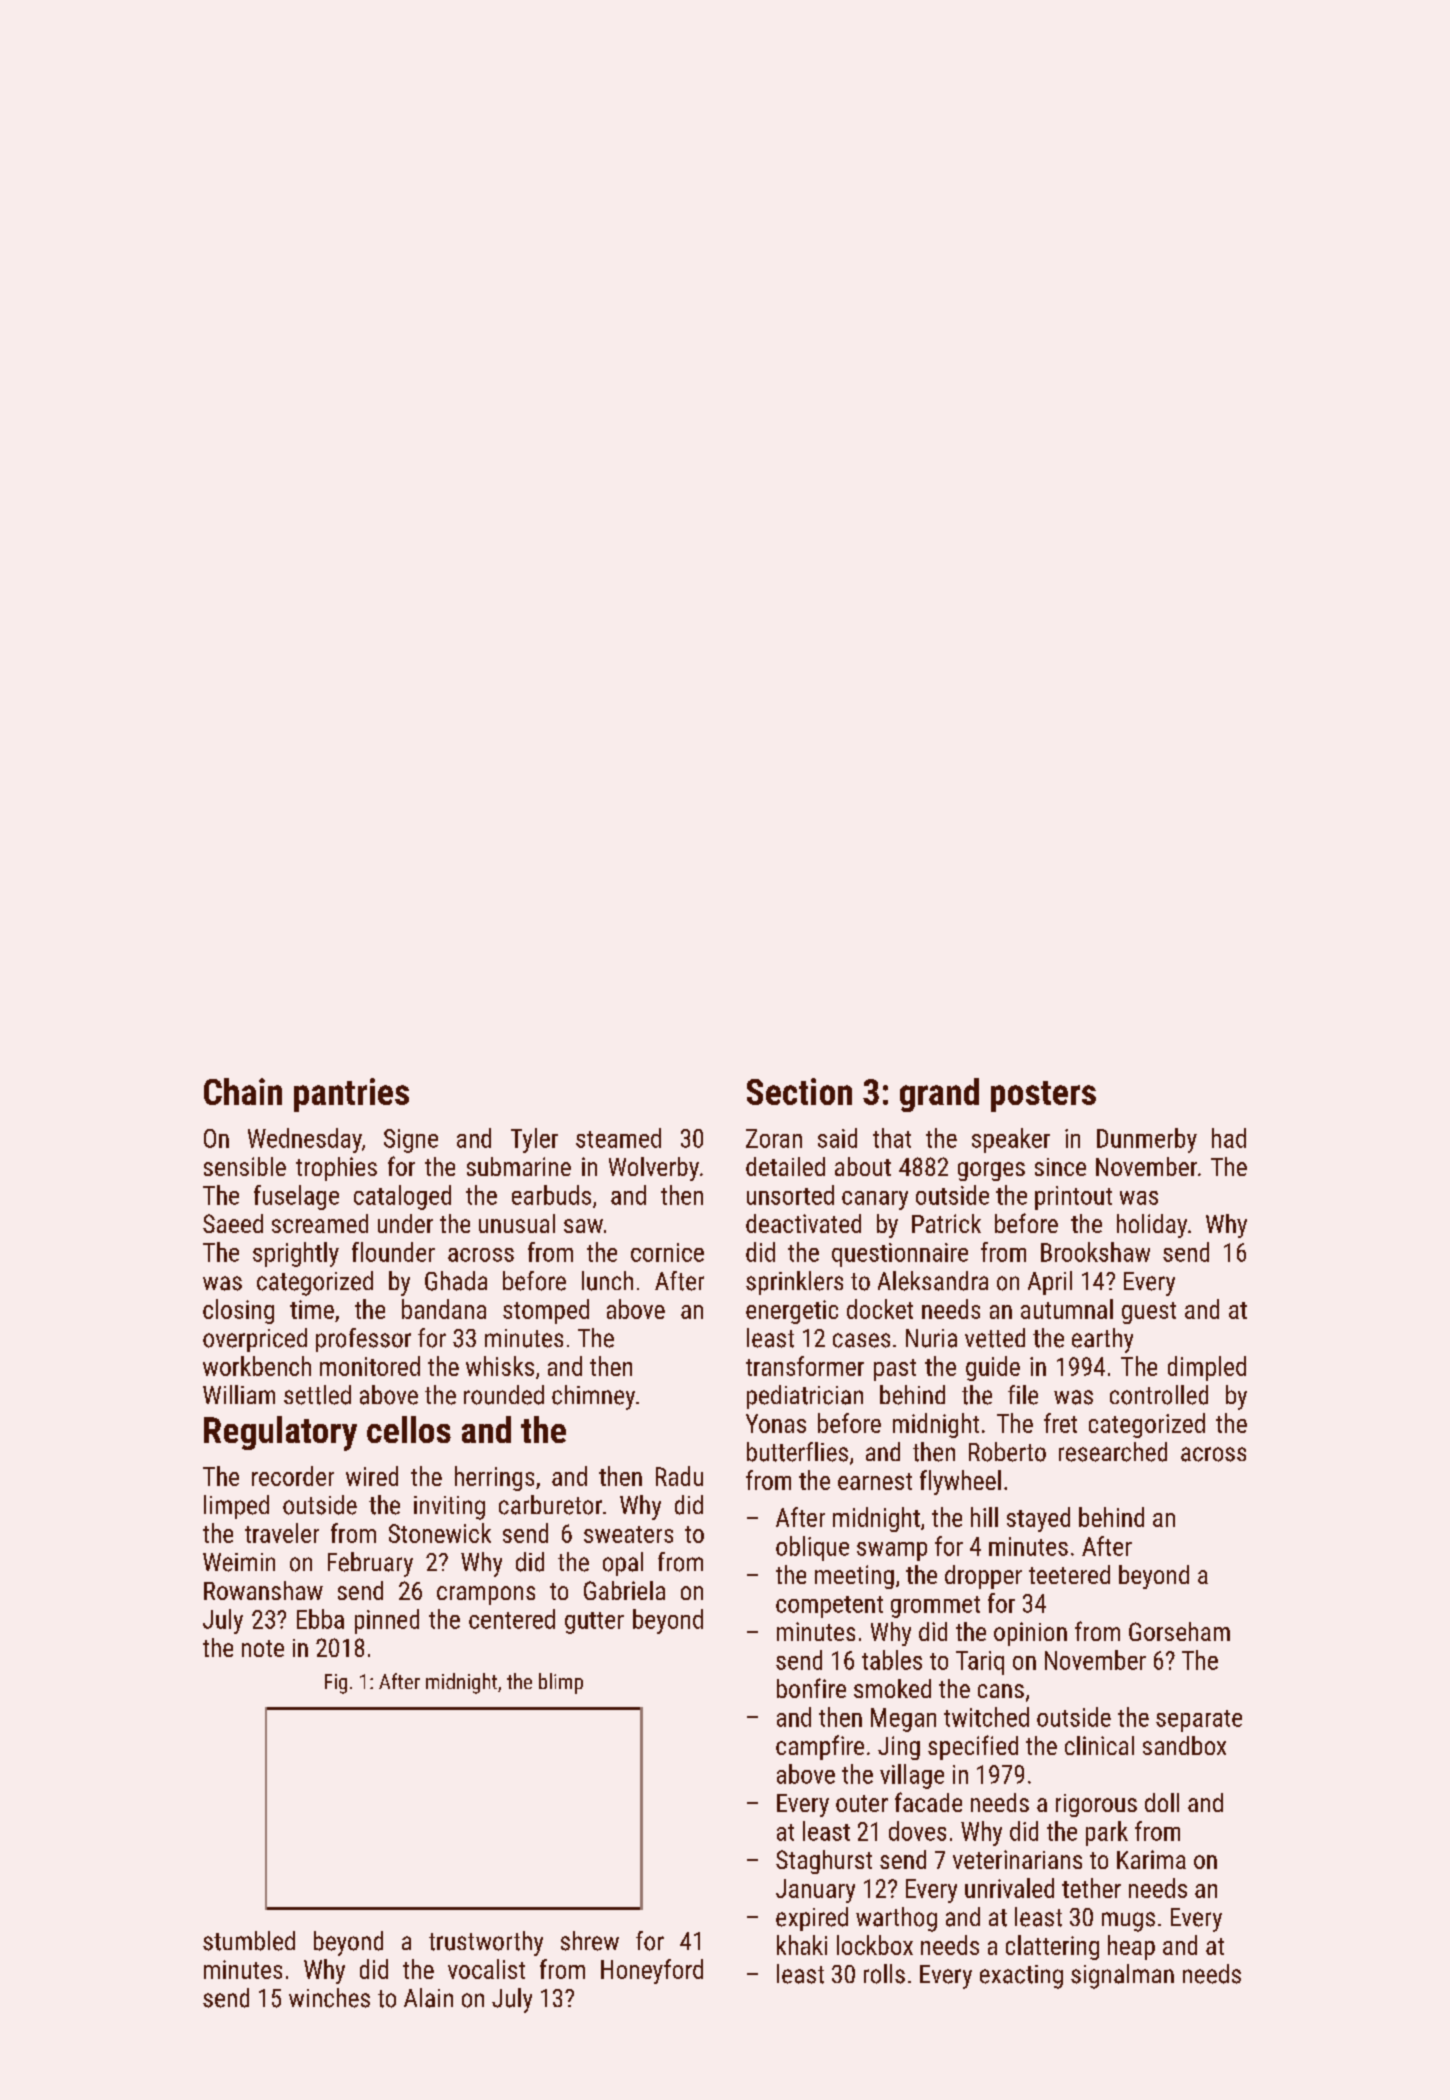 Image resolution: width=1450 pixels, height=2100 pixels. What do you see at coordinates (837, 1138) in the page?
I see `said` at bounding box center [837, 1138].
